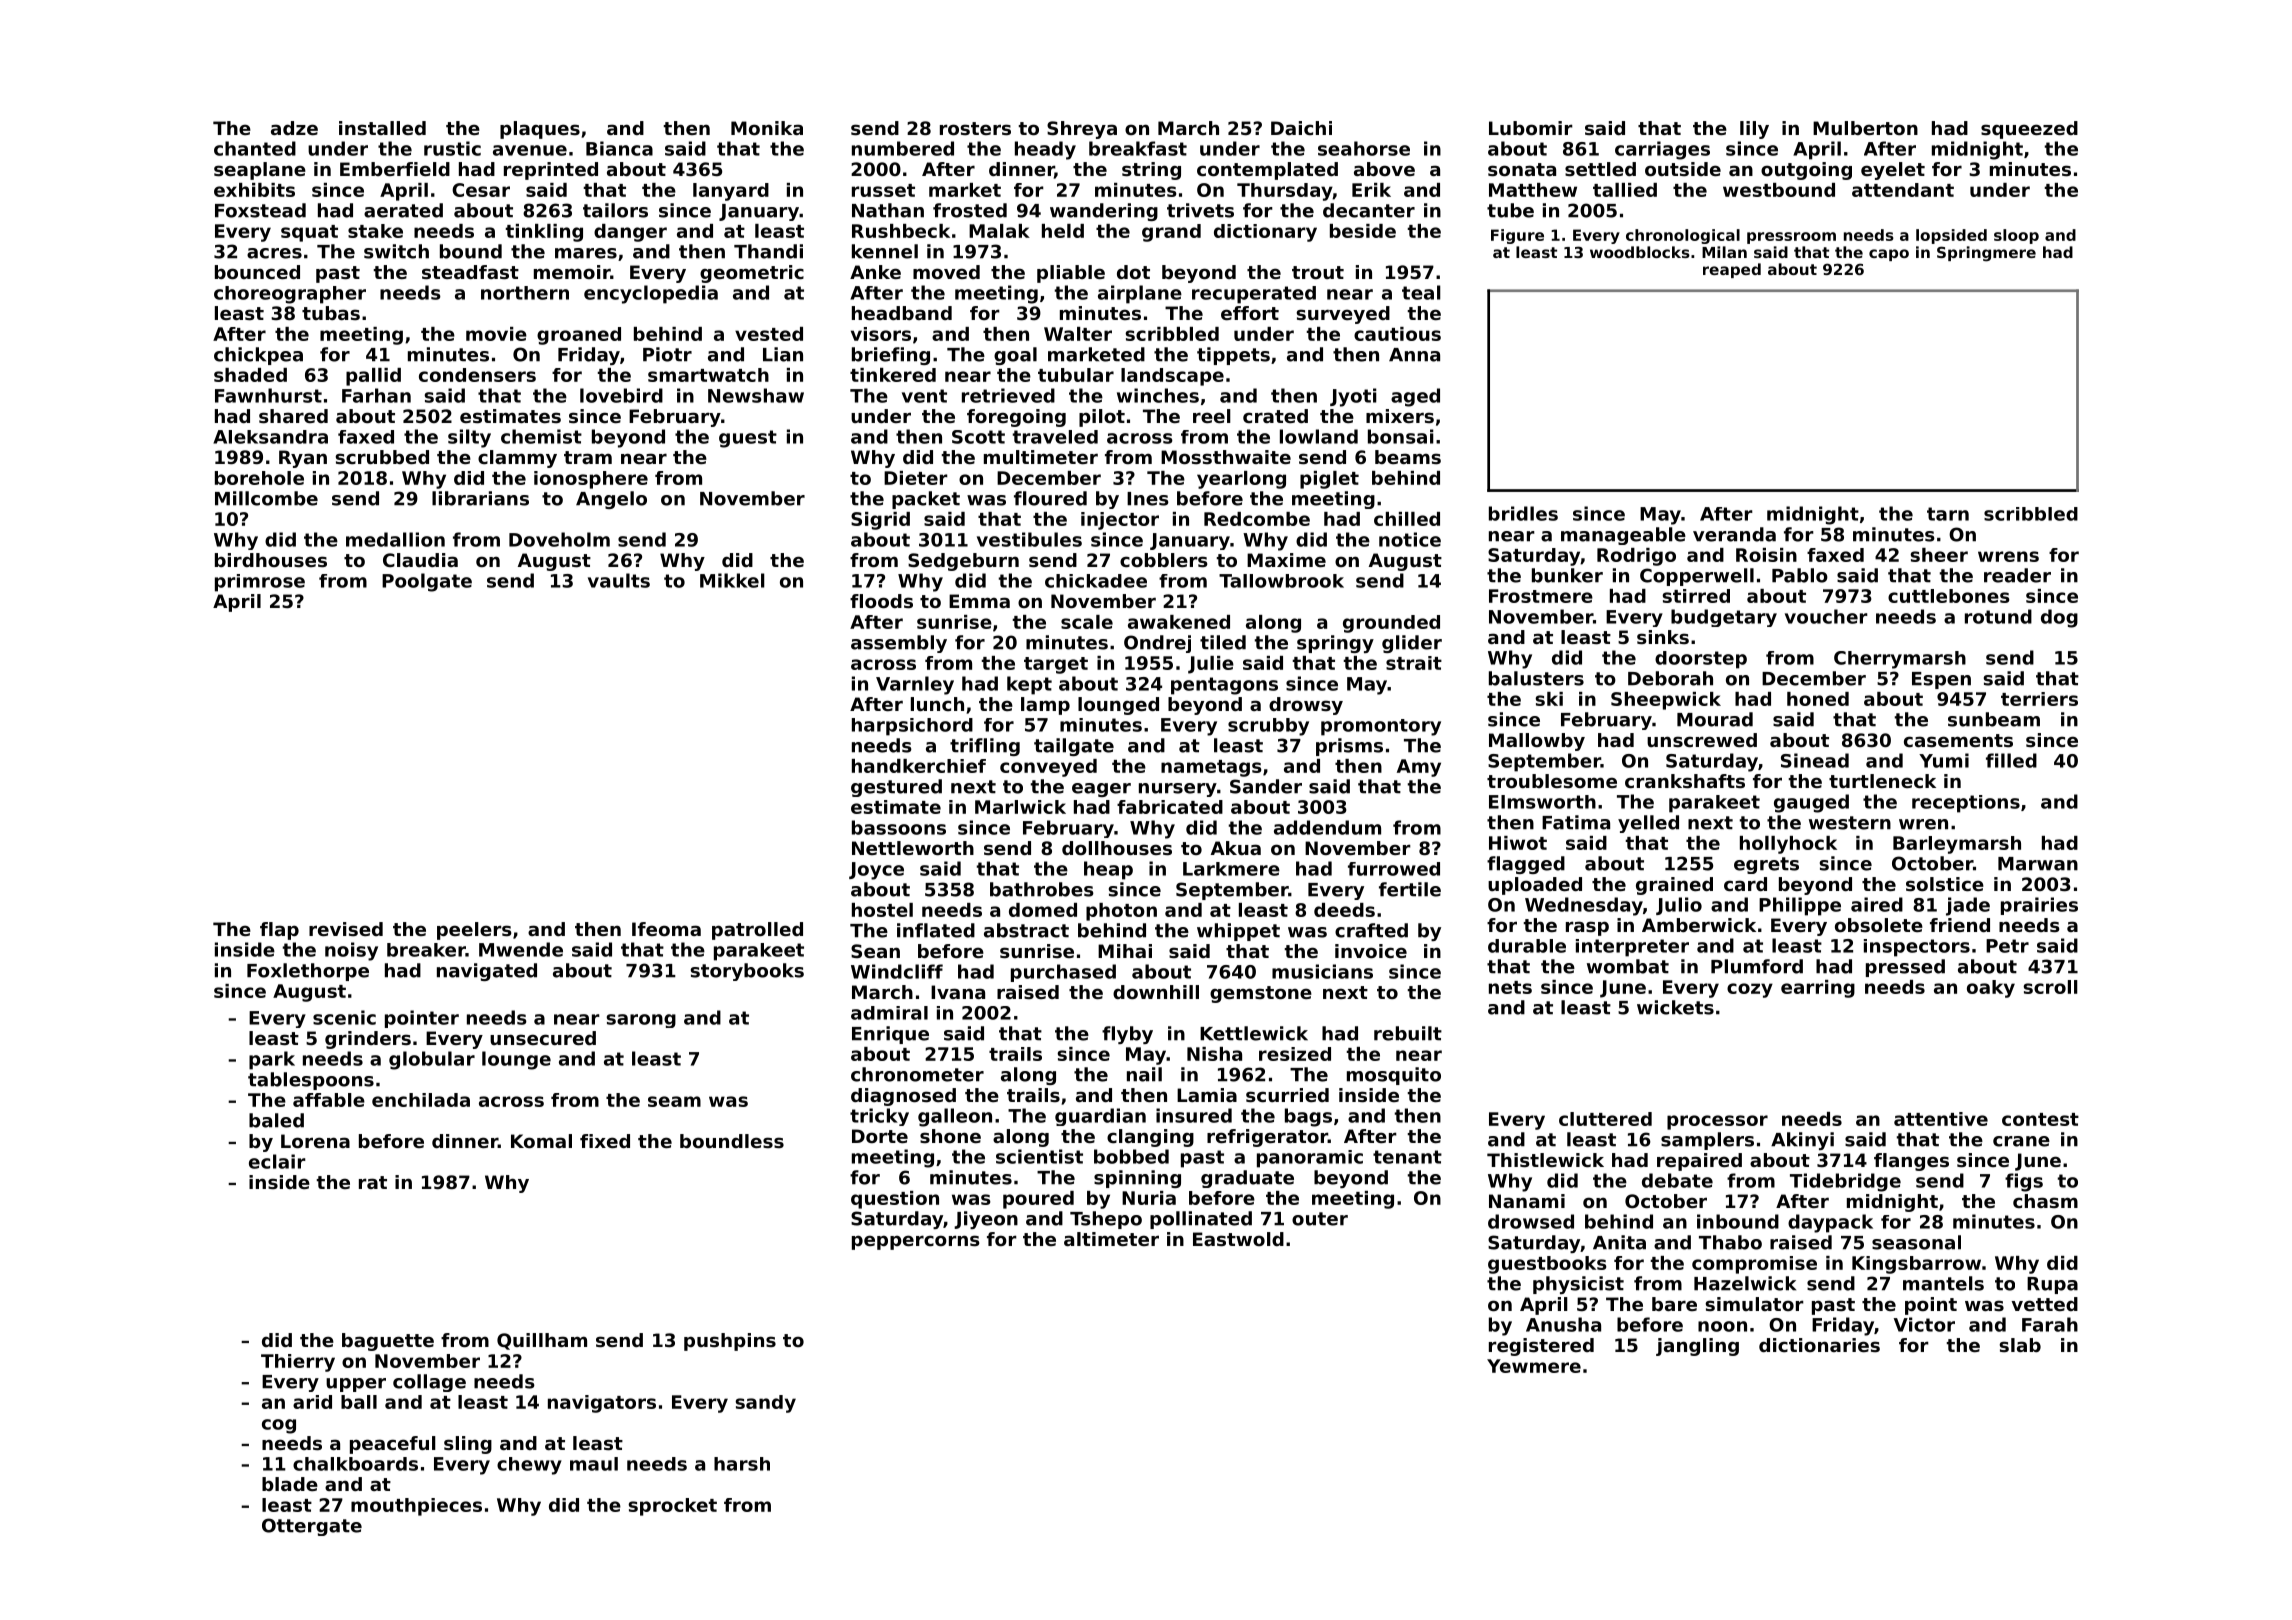 This screenshot has width=2292, height=1620. I want to click on park, so click(272, 1060).
